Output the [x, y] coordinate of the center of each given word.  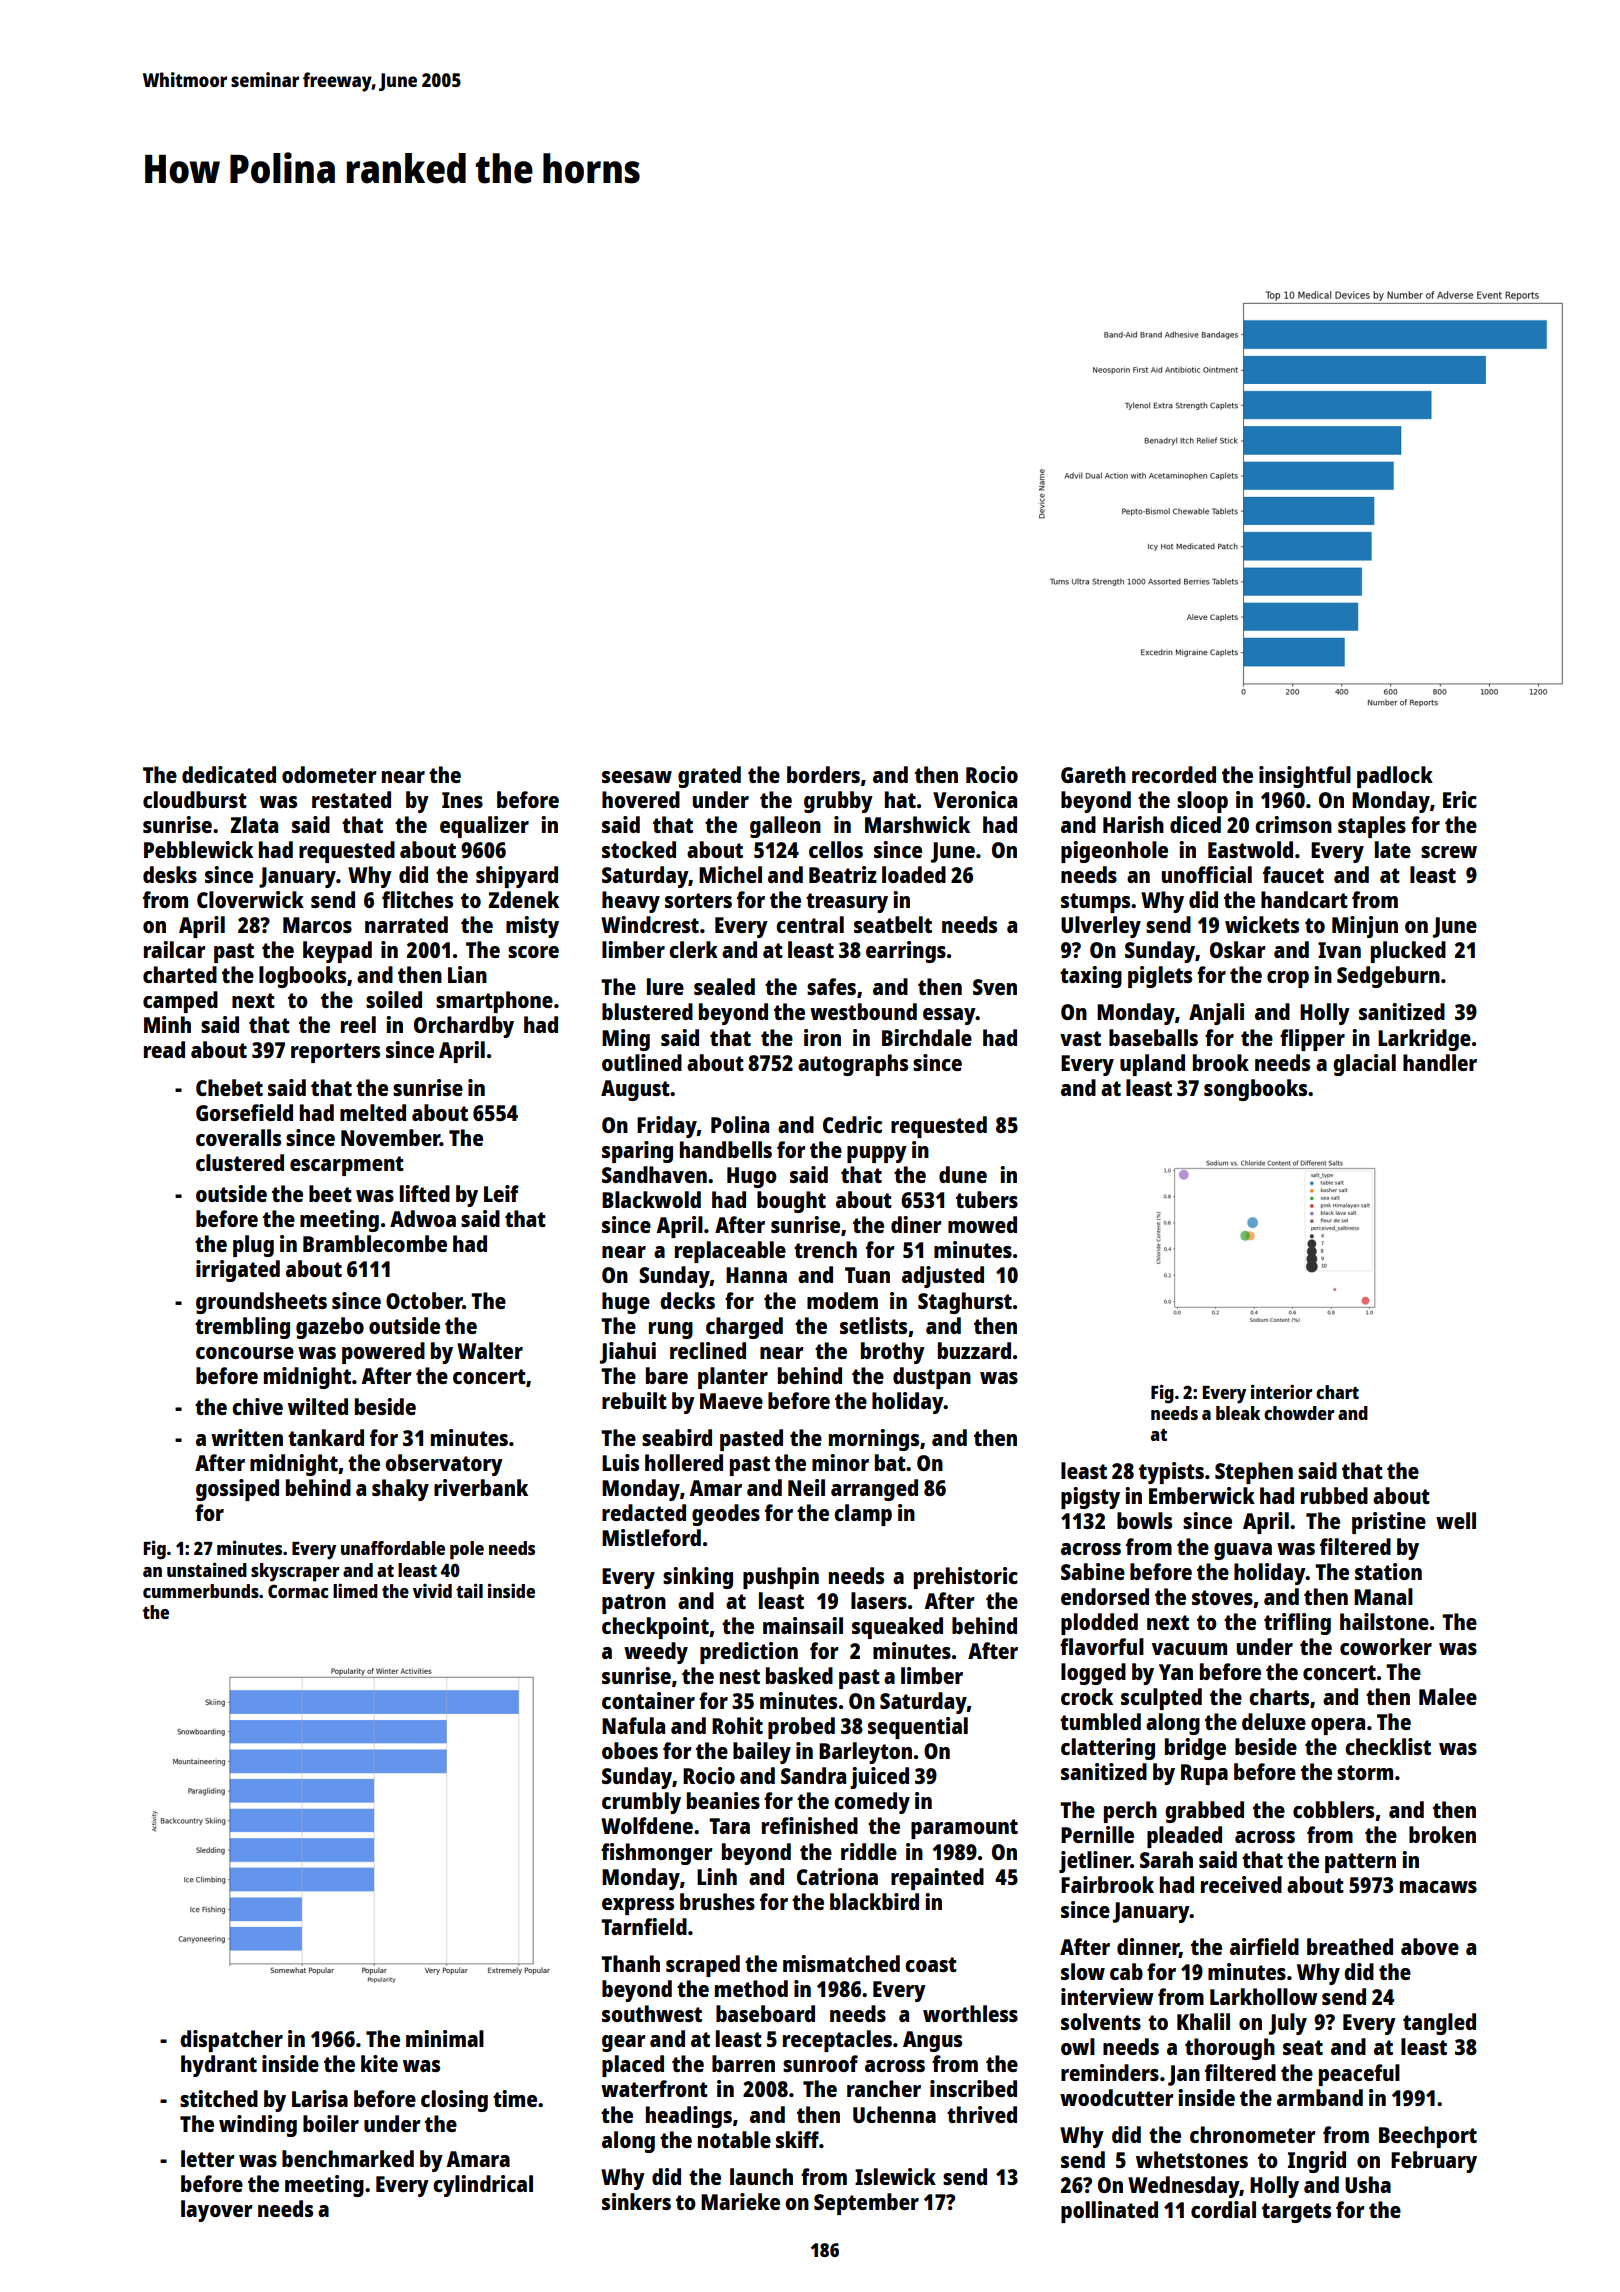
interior [1281, 1391]
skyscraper [295, 1572]
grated [709, 777]
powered [383, 1353]
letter [208, 2158]
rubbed [1334, 1495]
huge [626, 1303]
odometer [329, 774]
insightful [1305, 777]
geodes [726, 1515]
